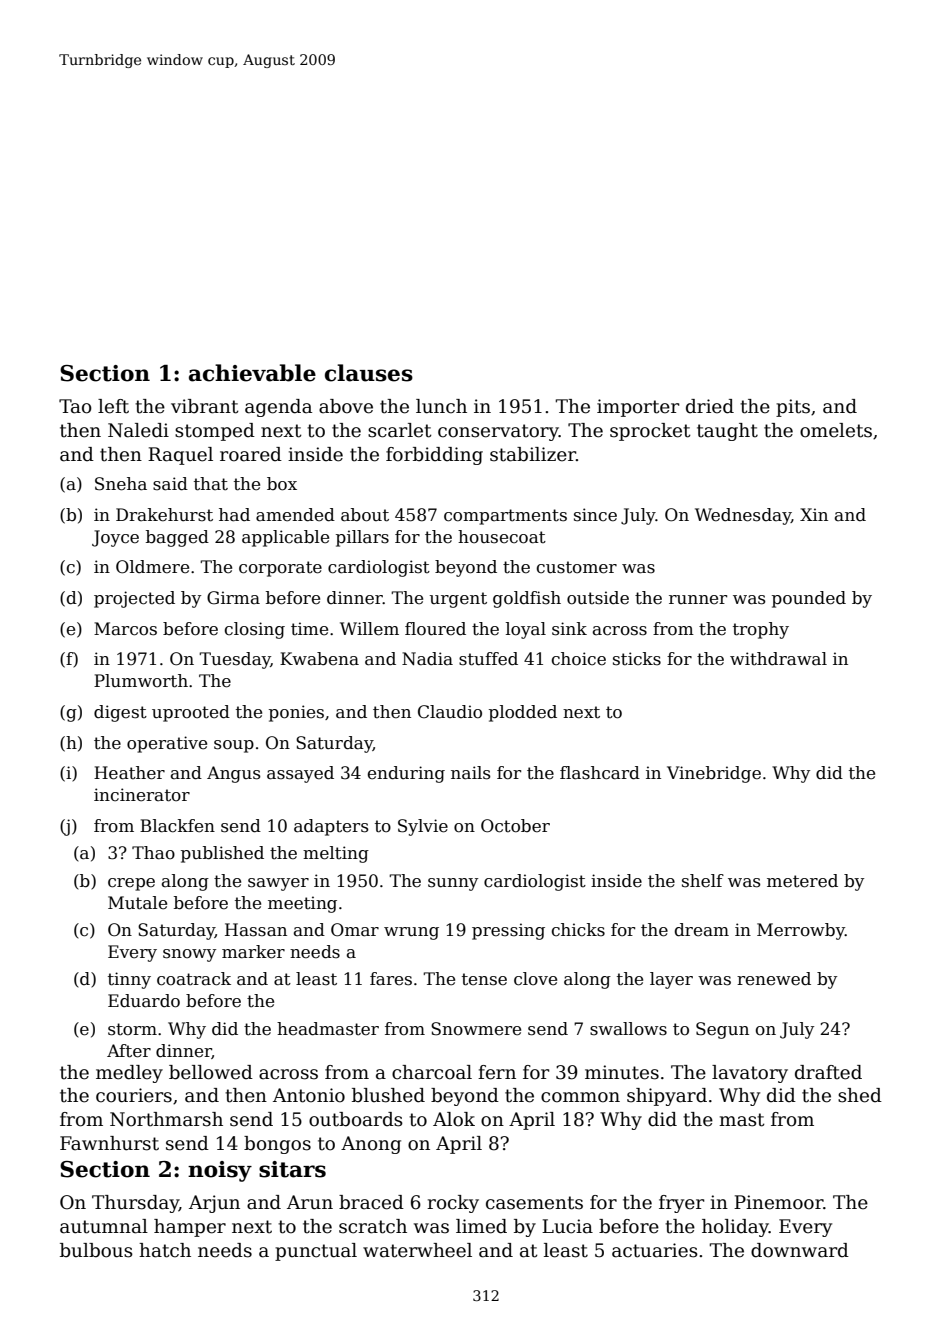 The height and width of the document is (1342, 945). I want to click on October, so click(515, 826).
